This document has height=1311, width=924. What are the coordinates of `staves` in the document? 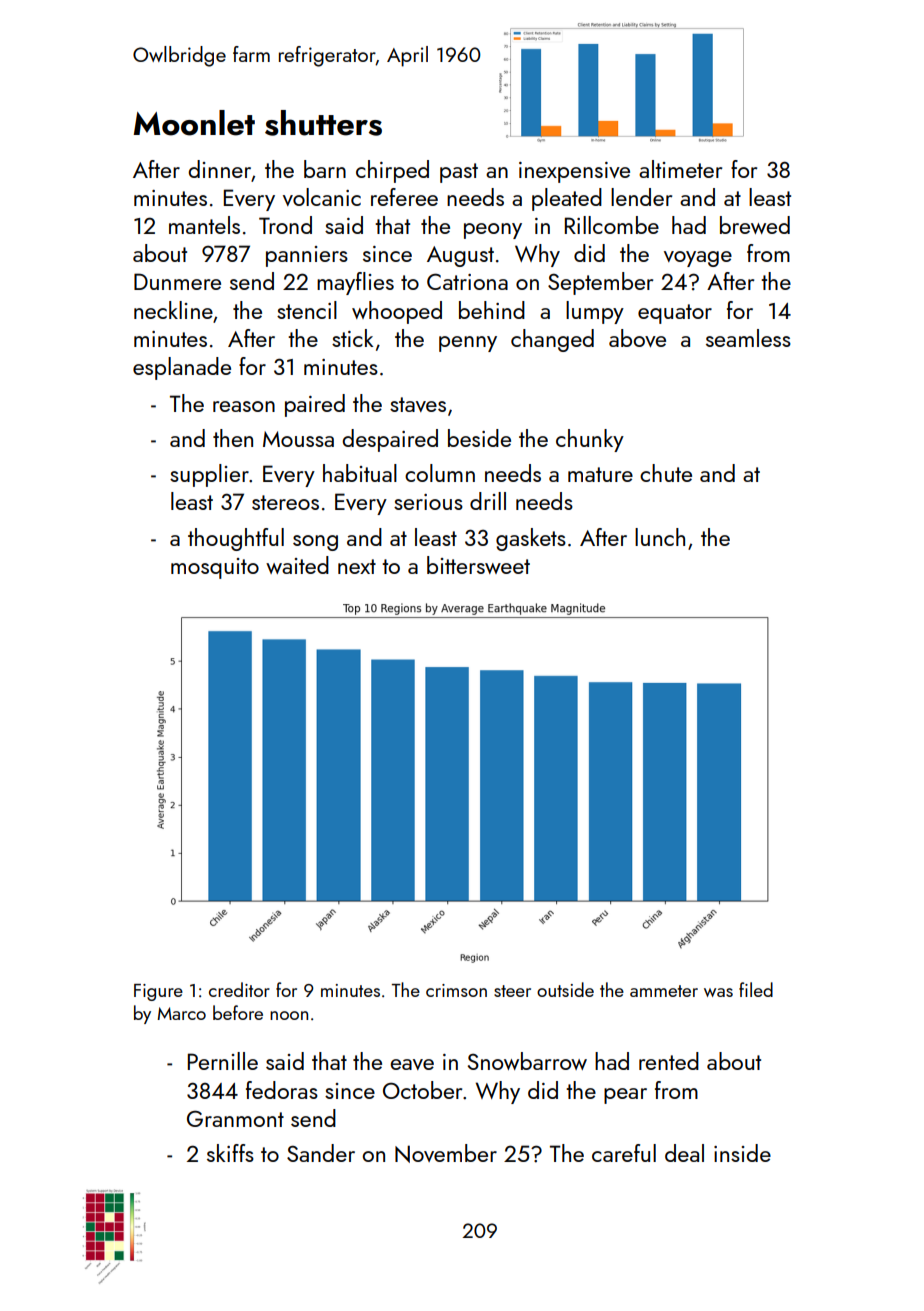 It's located at (418, 404).
